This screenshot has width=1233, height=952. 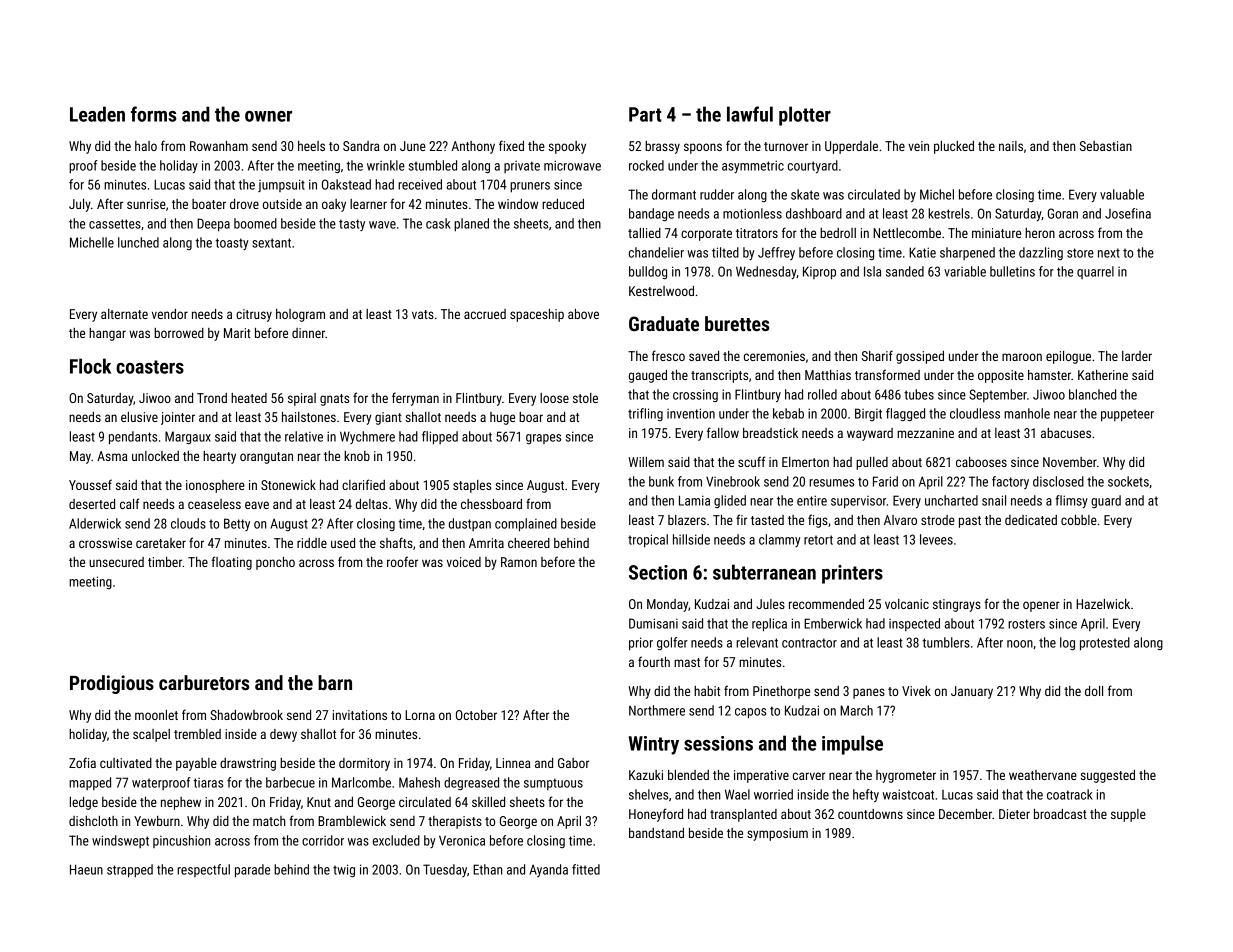 What do you see at coordinates (181, 841) in the screenshot?
I see `pincushion` at bounding box center [181, 841].
